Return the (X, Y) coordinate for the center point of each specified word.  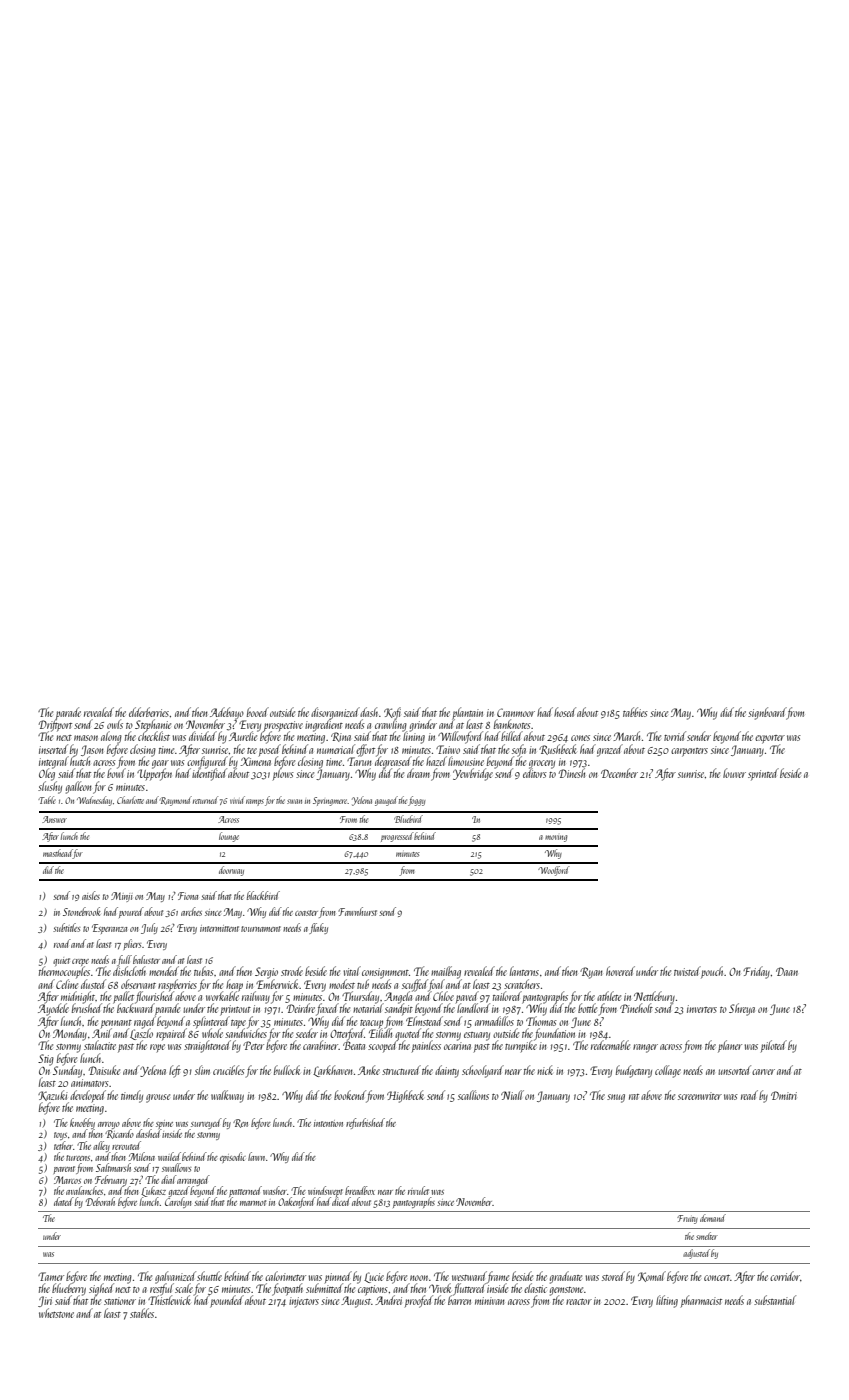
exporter (770, 739)
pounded (227, 1301)
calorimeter (285, 1276)
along (111, 737)
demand (713, 1218)
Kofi (392, 713)
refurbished (365, 1123)
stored (613, 1276)
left (175, 1071)
